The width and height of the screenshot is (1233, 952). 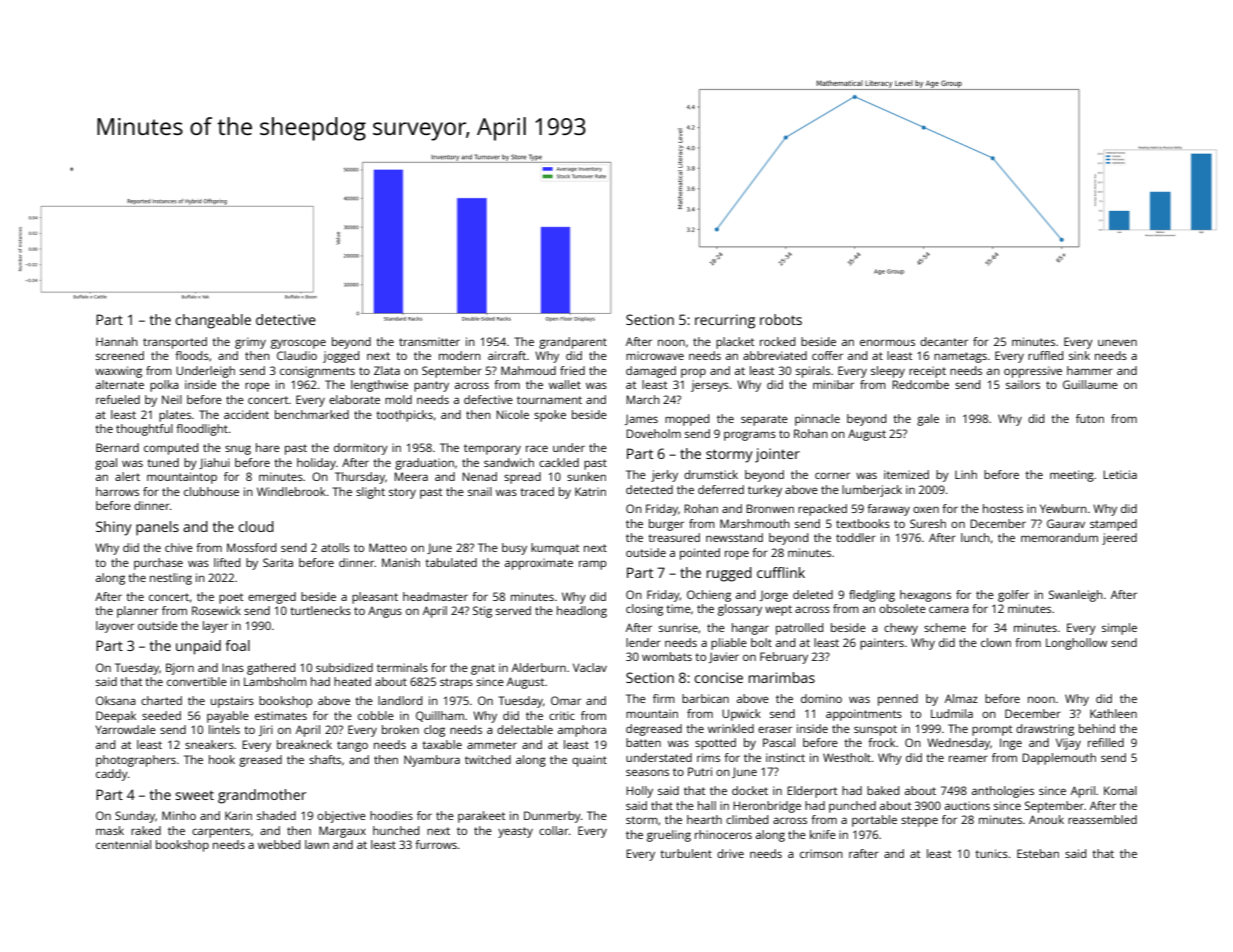 What do you see at coordinates (1090, 418) in the screenshot?
I see `futon` at bounding box center [1090, 418].
